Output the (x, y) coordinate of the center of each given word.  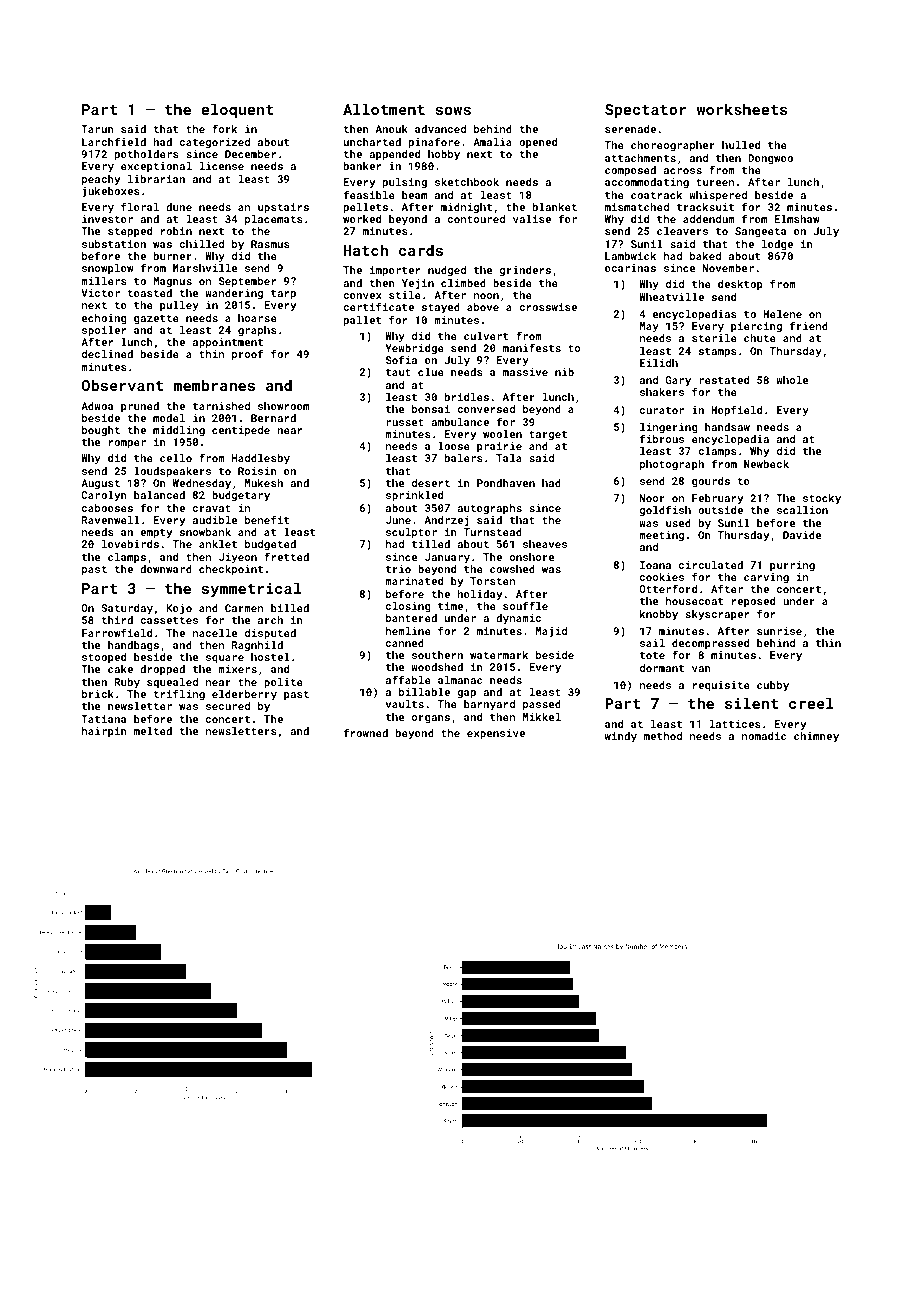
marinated (414, 581)
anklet (218, 544)
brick (98, 694)
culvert (486, 336)
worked (362, 219)
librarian (156, 179)
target (548, 435)
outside (720, 510)
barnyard (489, 705)
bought (101, 431)
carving (766, 578)
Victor (100, 293)
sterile (714, 338)
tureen (715, 182)
